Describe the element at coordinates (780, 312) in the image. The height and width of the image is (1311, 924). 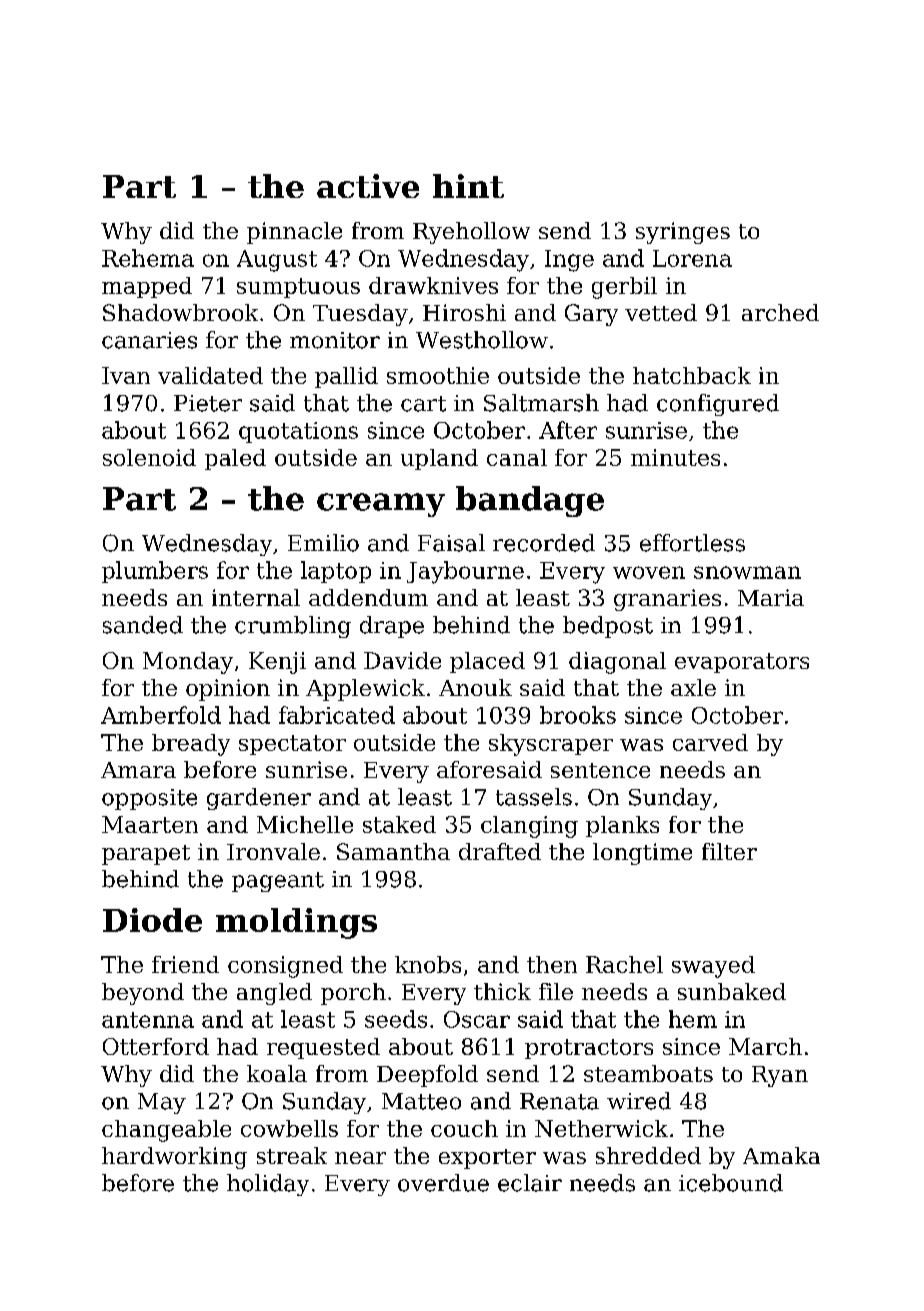
I see `arched` at that location.
